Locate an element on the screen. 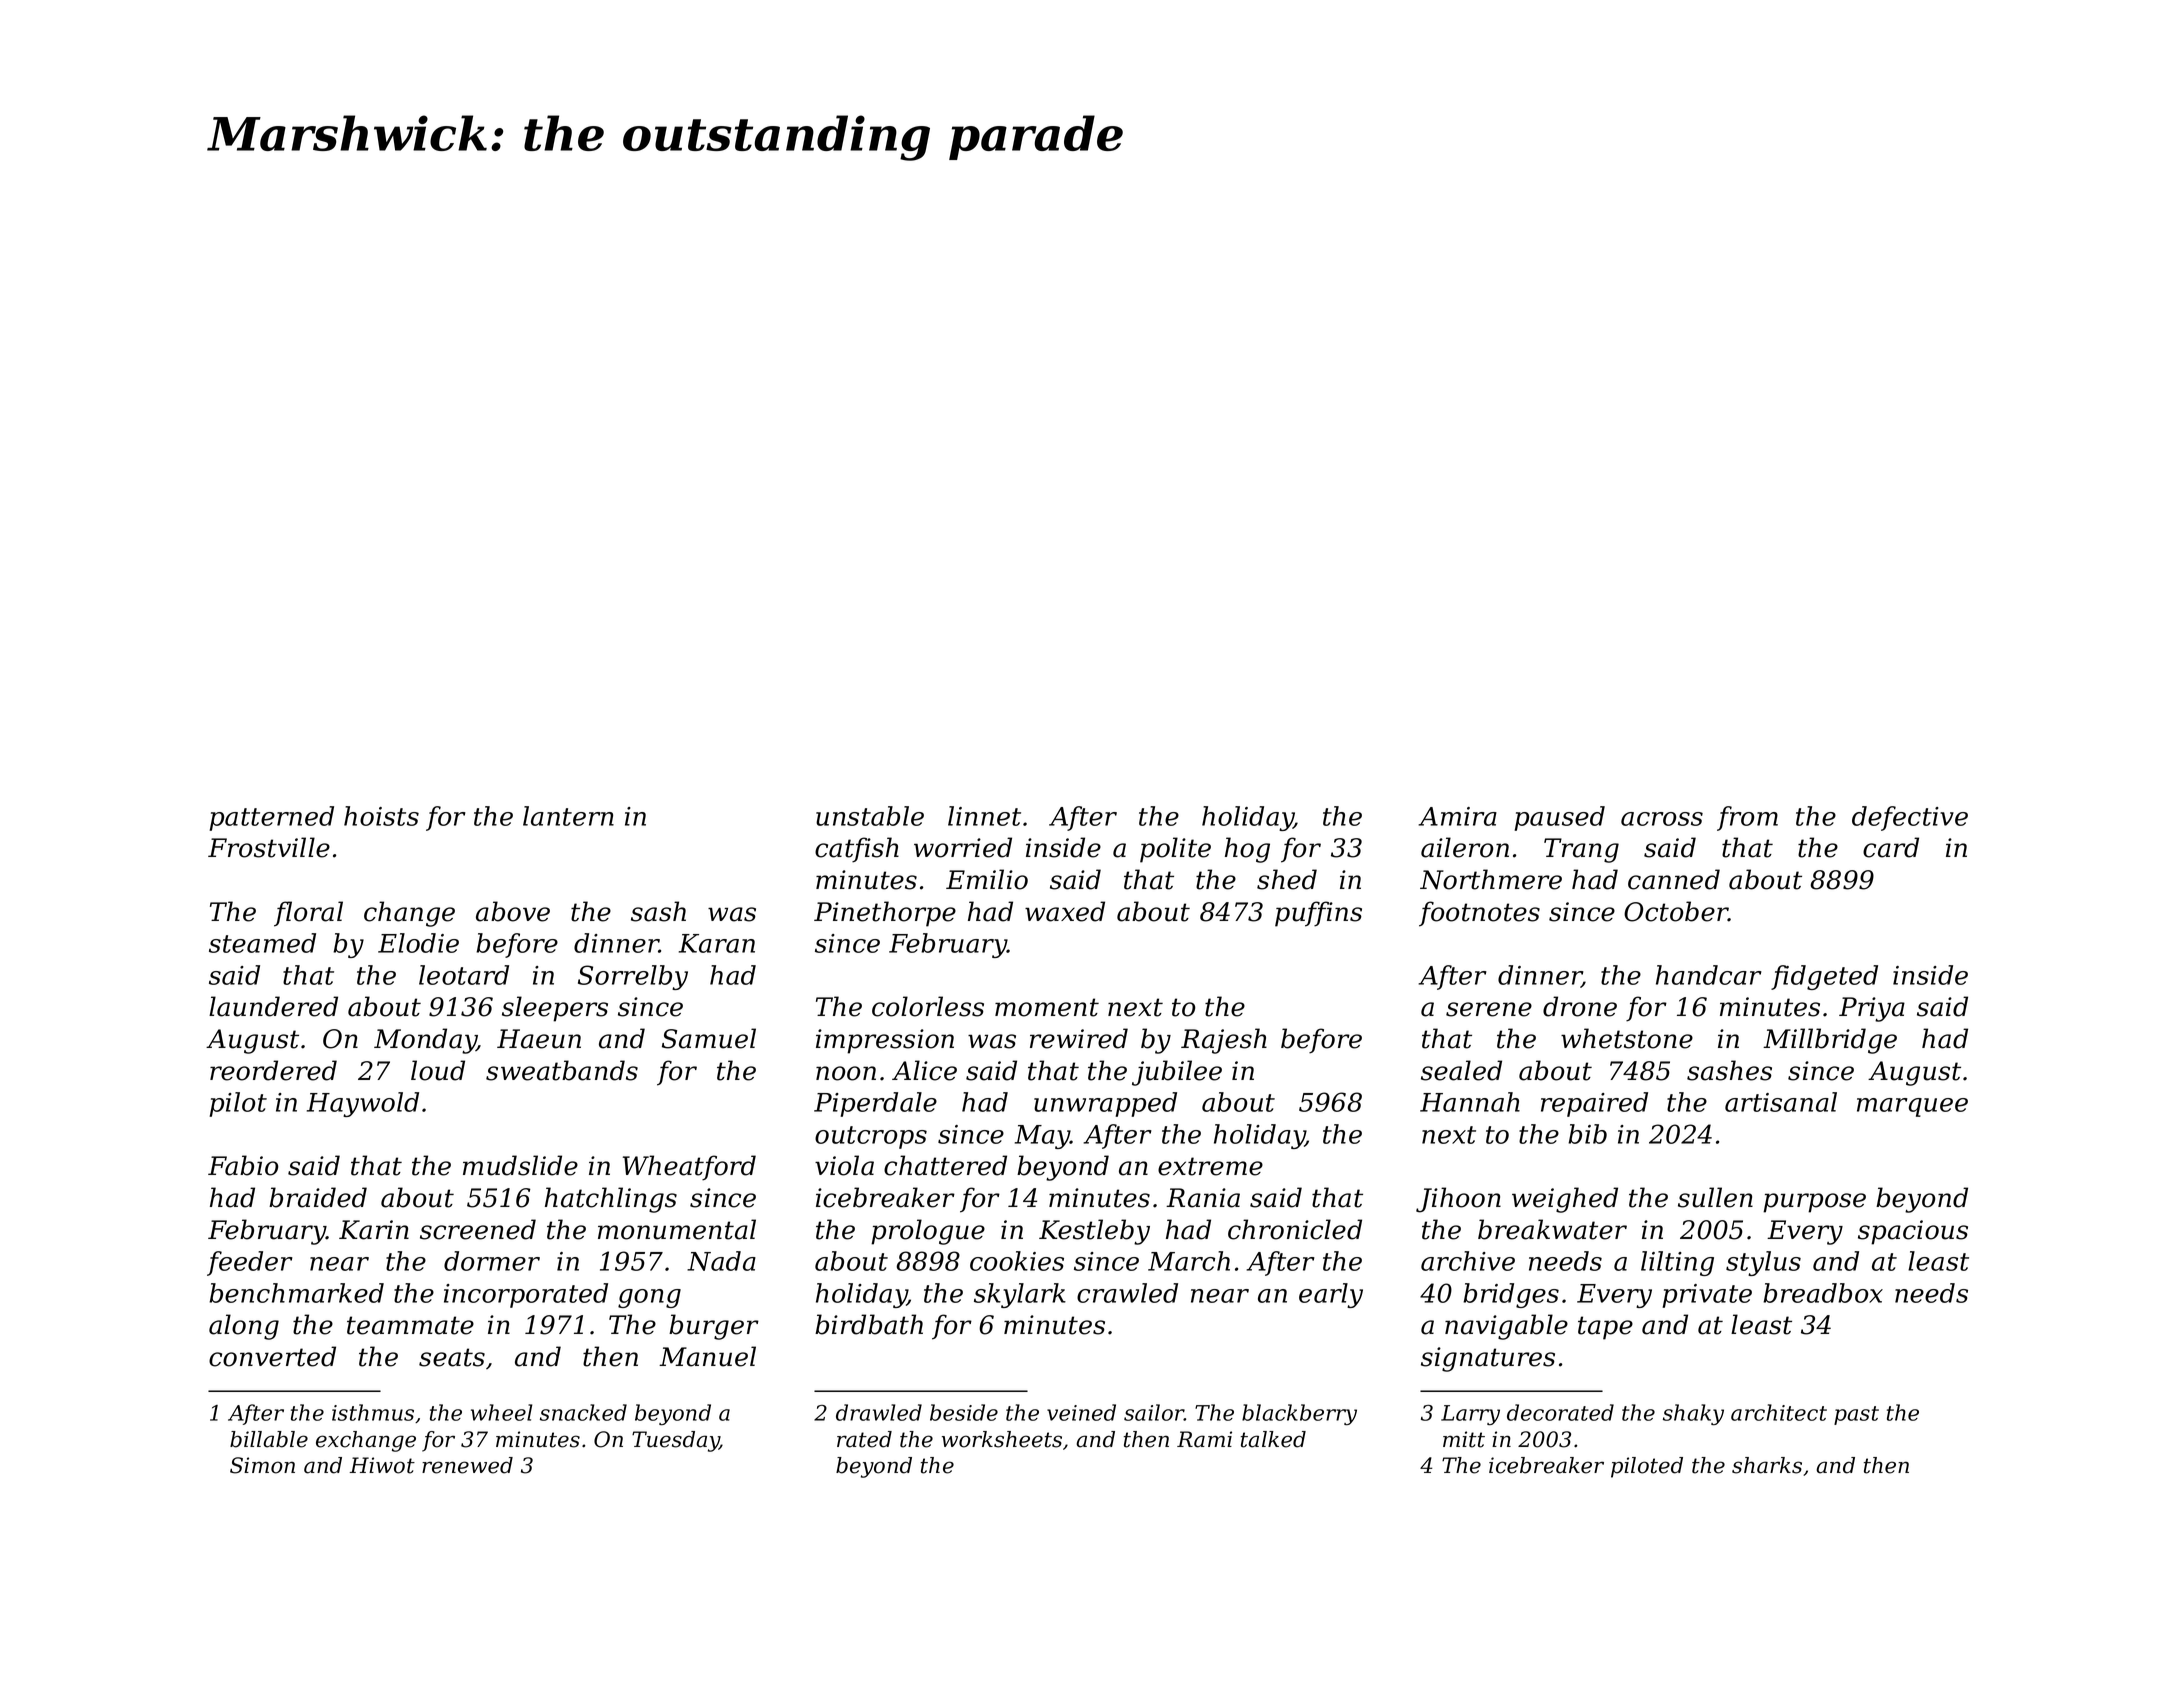 Image resolution: width=2178 pixels, height=1683 pixels. Rania is located at coordinates (1203, 1198).
